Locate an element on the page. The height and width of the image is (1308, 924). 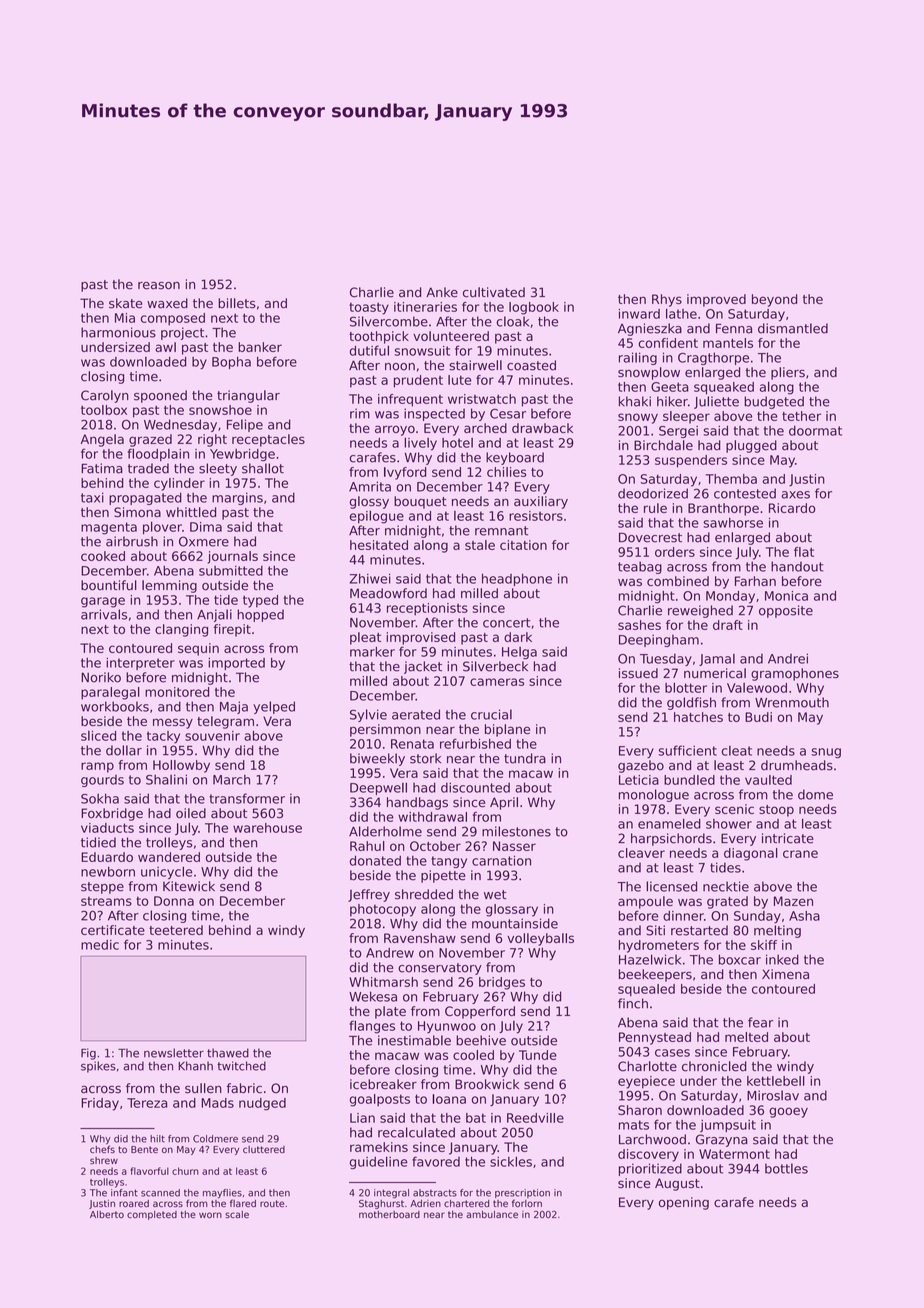
restarted is located at coordinates (699, 930).
